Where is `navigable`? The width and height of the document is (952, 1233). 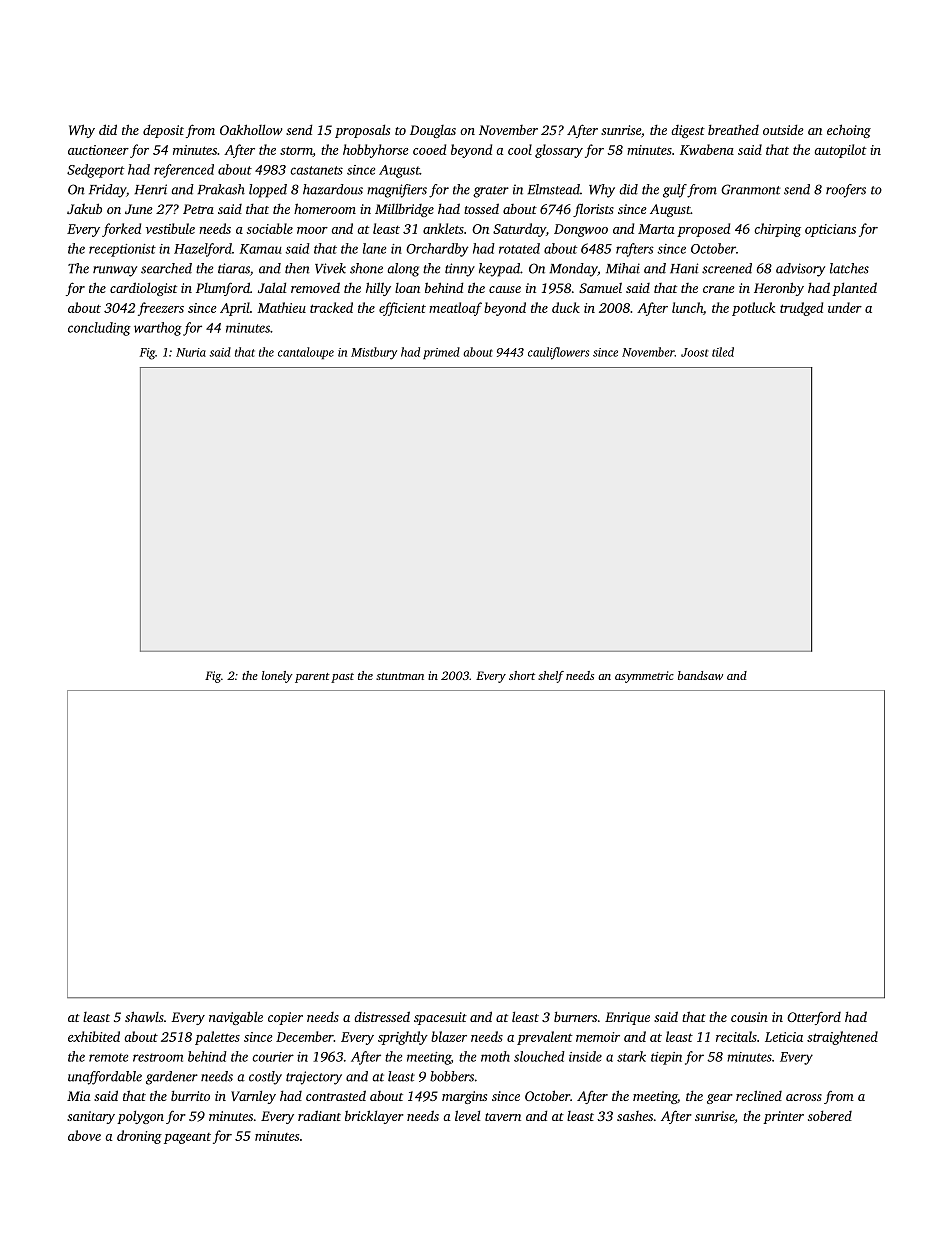
navigable is located at coordinates (236, 1018).
